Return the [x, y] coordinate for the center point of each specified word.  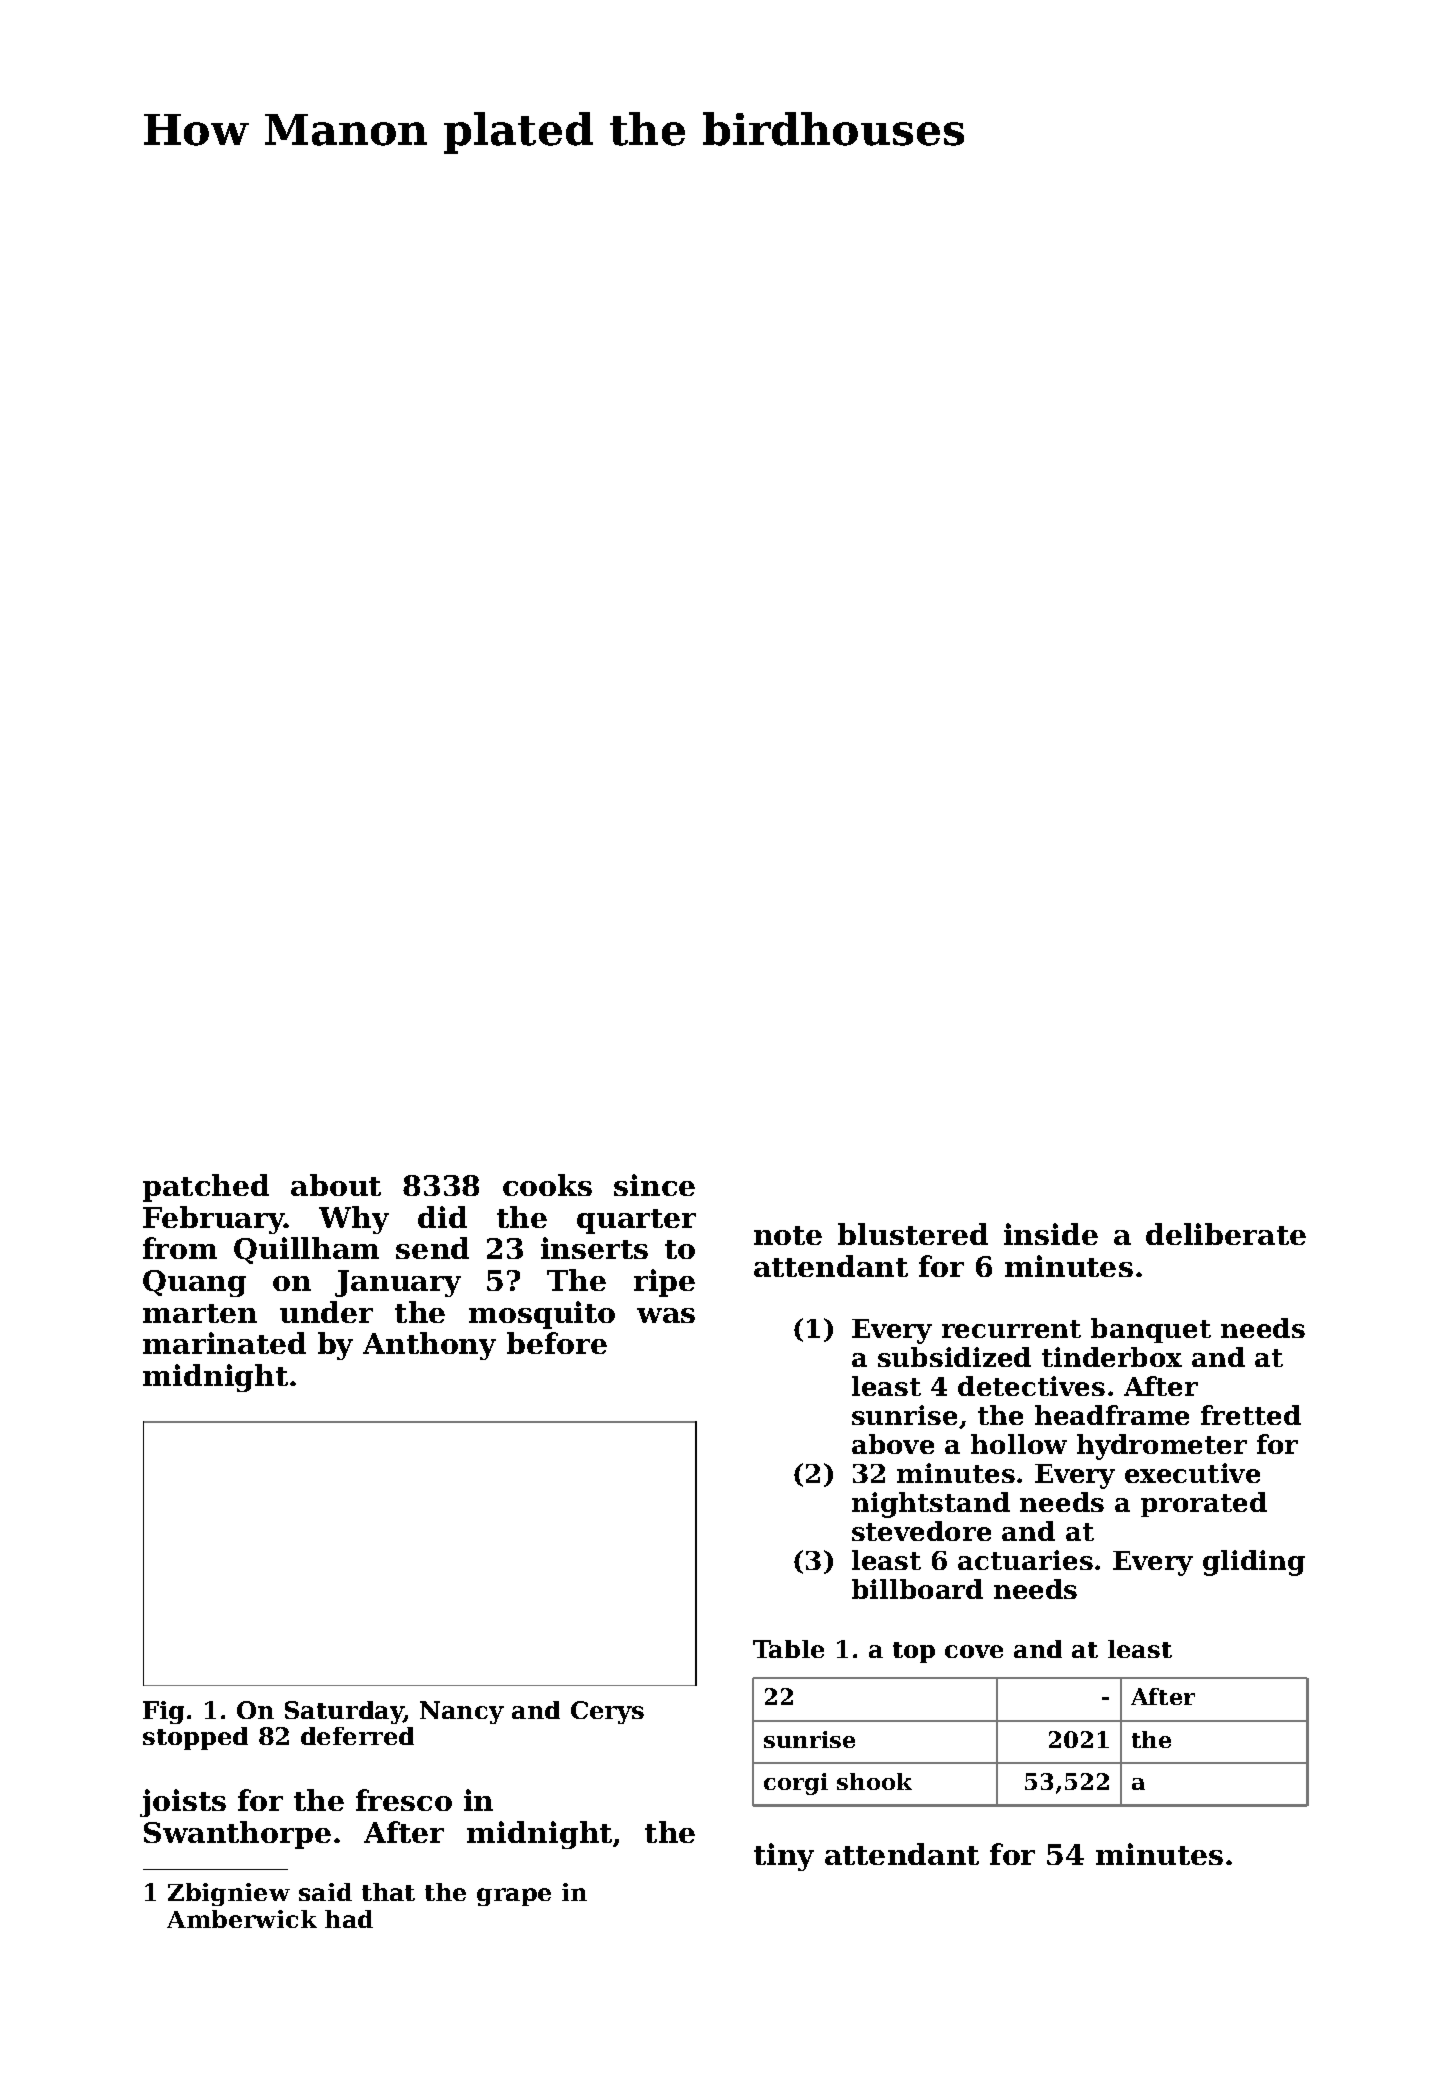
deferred [357, 1736]
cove [974, 1651]
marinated [224, 1343]
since [654, 1185]
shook [874, 1781]
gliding [1254, 1563]
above [893, 1444]
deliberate [1226, 1234]
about [336, 1185]
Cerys [607, 1712]
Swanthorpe [237, 1835]
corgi [796, 1784]
